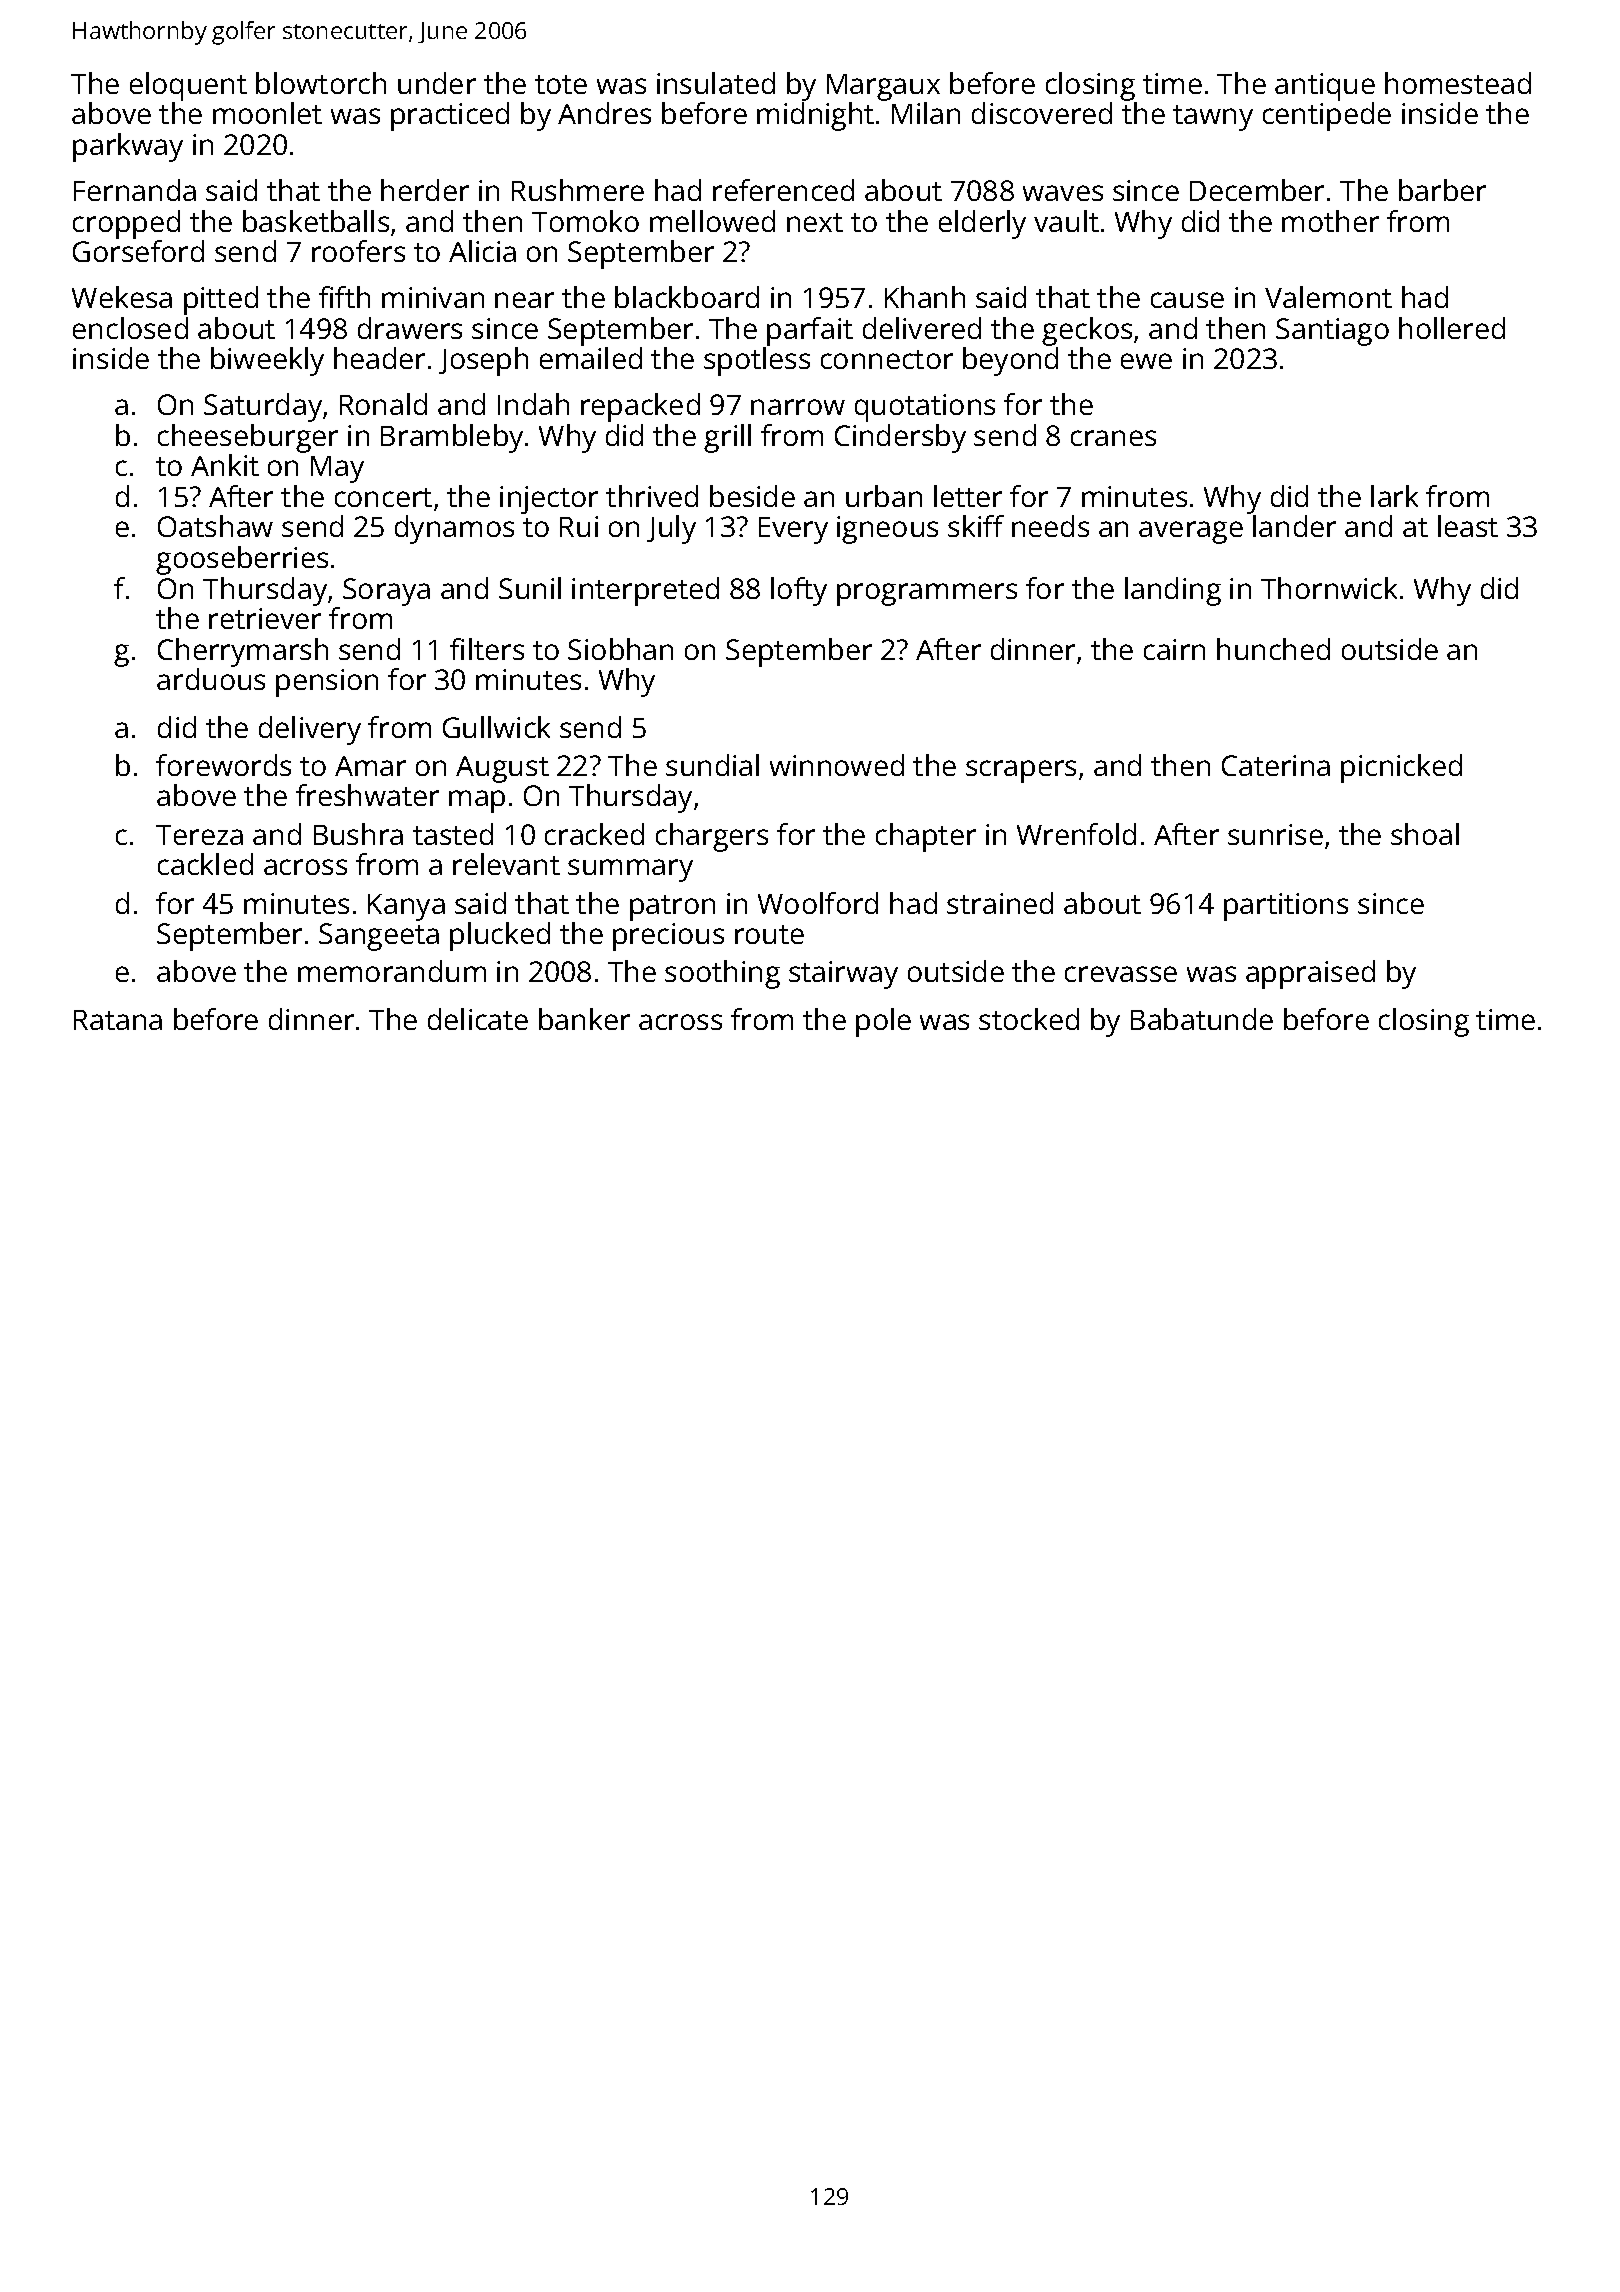  I want to click on practiced, so click(450, 116).
